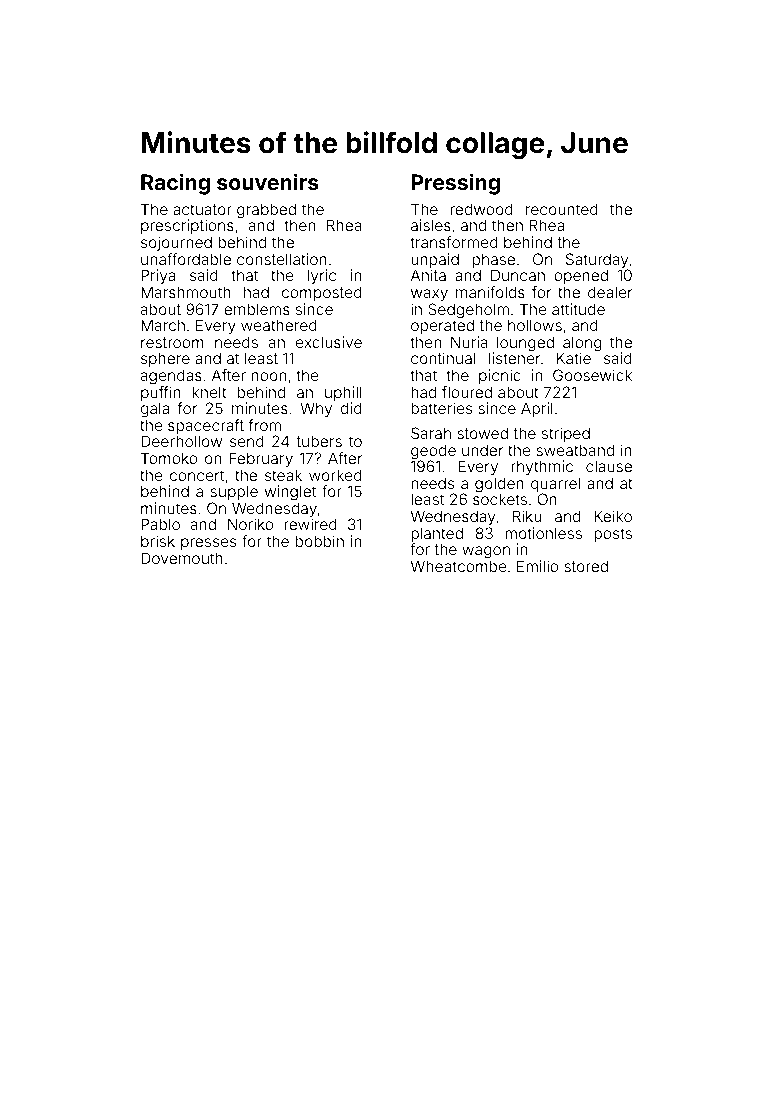 The width and height of the screenshot is (773, 1097). What do you see at coordinates (467, 392) in the screenshot?
I see `floured` at bounding box center [467, 392].
